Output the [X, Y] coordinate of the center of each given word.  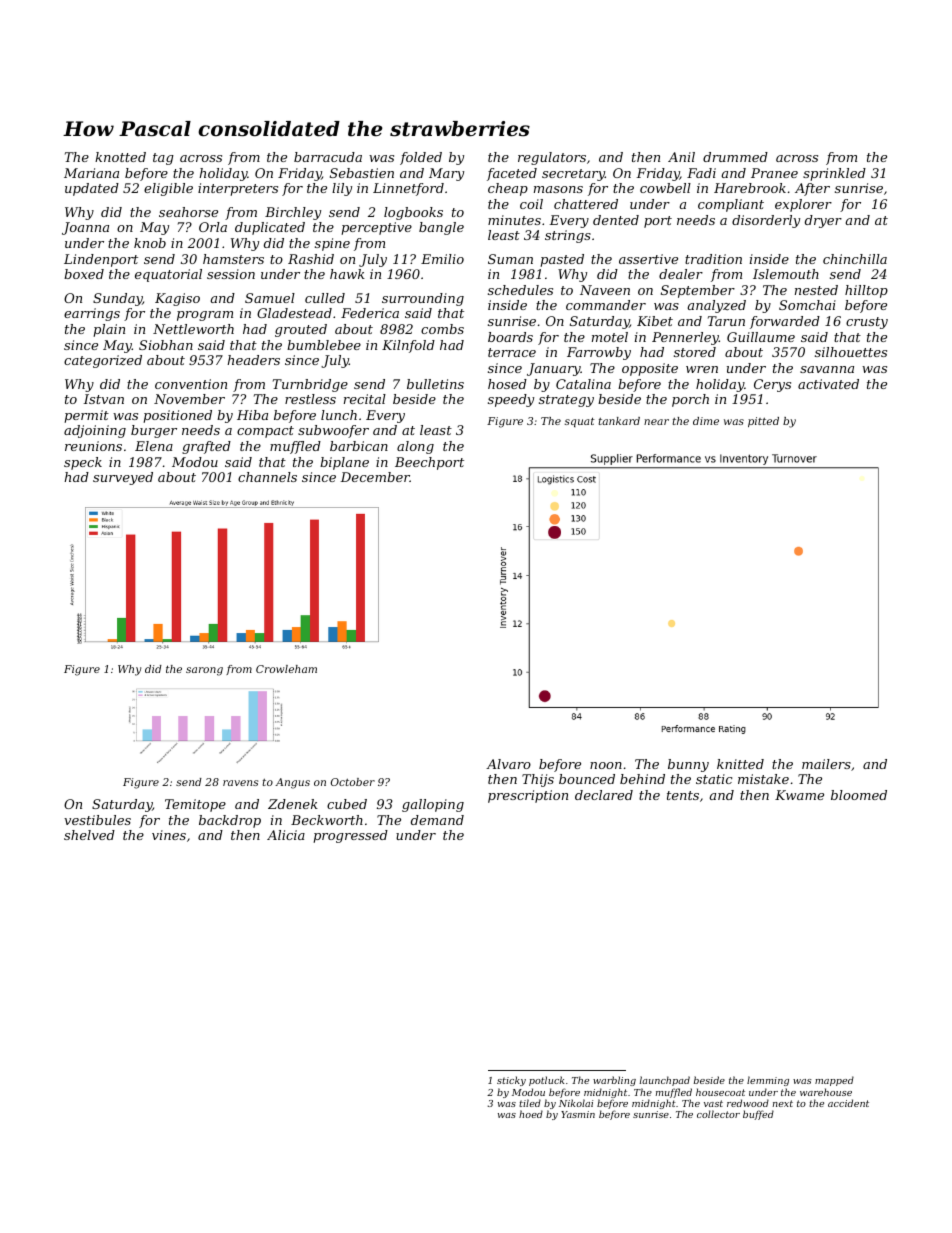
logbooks [413, 213]
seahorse [188, 212]
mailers [826, 764]
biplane [344, 463]
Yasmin [578, 1114]
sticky [511, 1081]
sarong [204, 671]
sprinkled [834, 174]
